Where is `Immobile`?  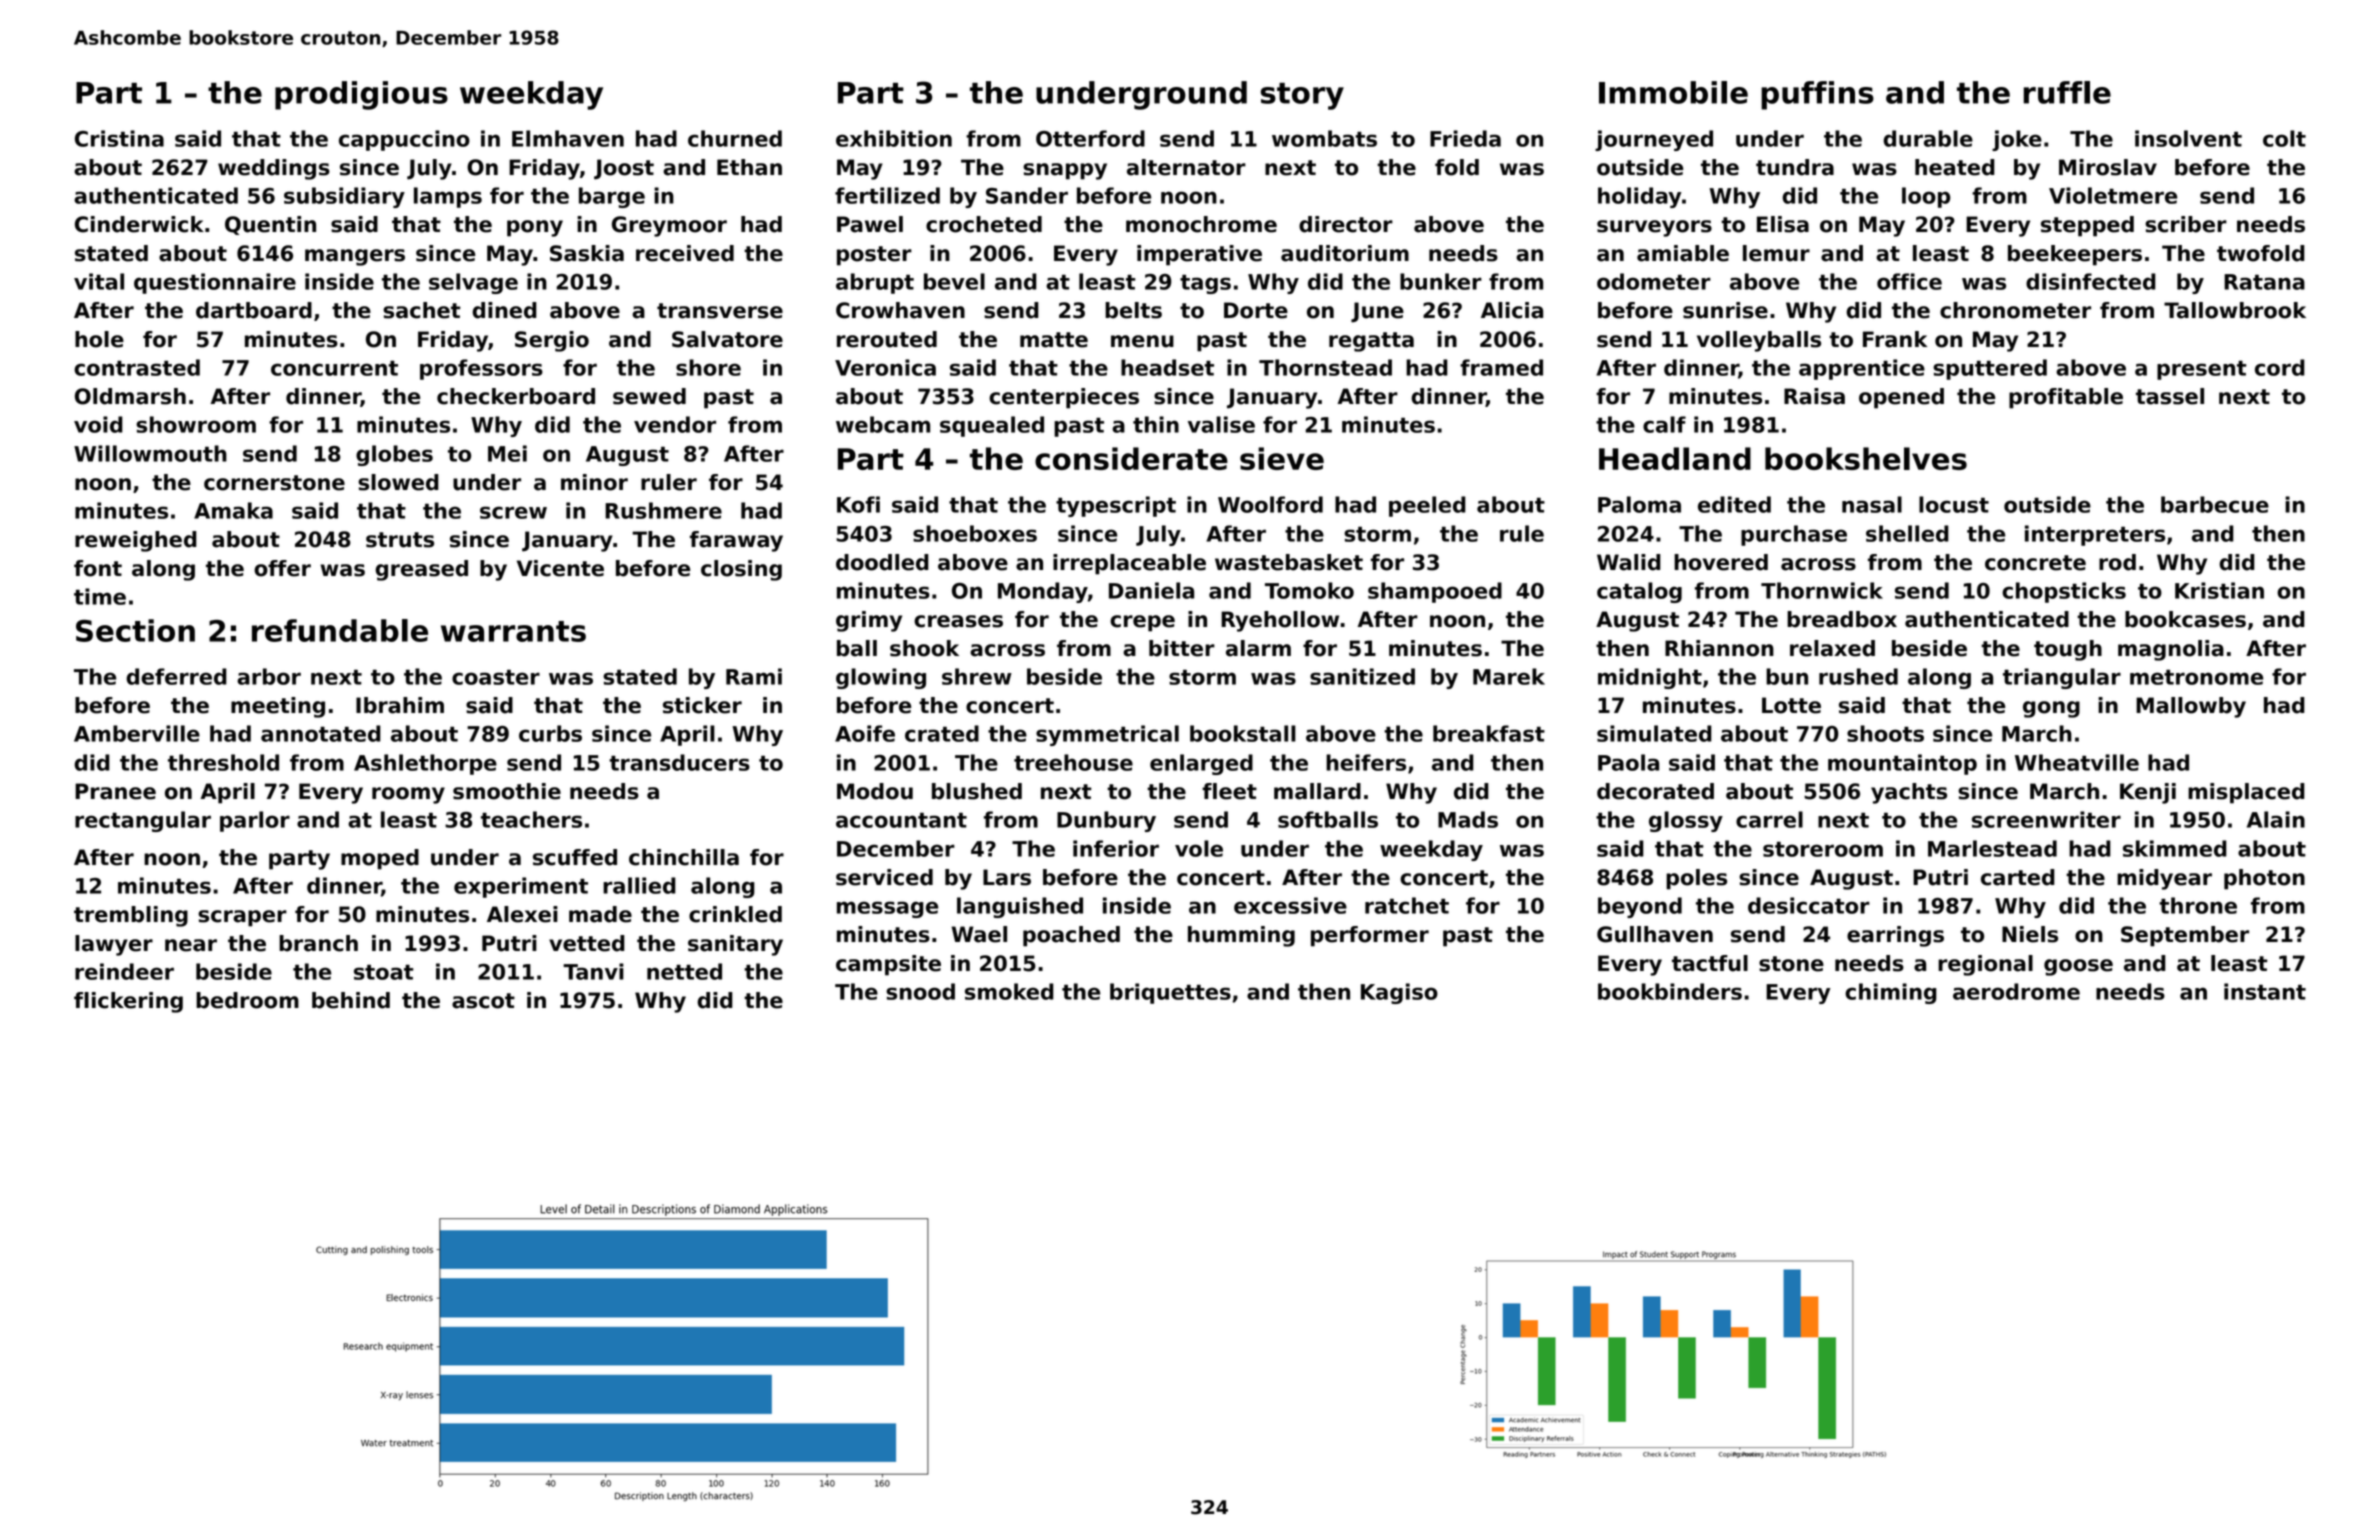
Immobile is located at coordinates (1673, 92).
